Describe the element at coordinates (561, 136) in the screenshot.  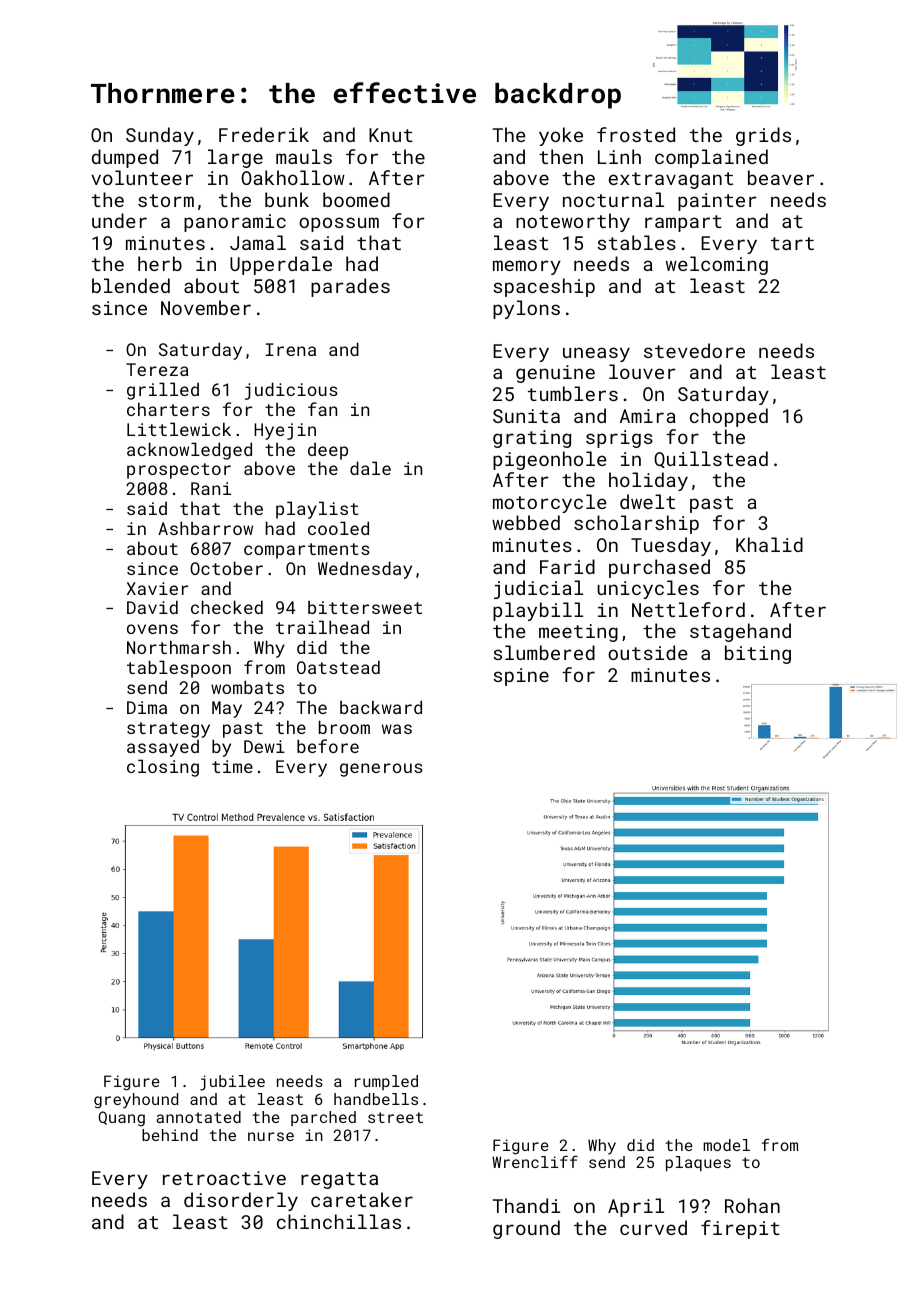
I see `yoke` at that location.
